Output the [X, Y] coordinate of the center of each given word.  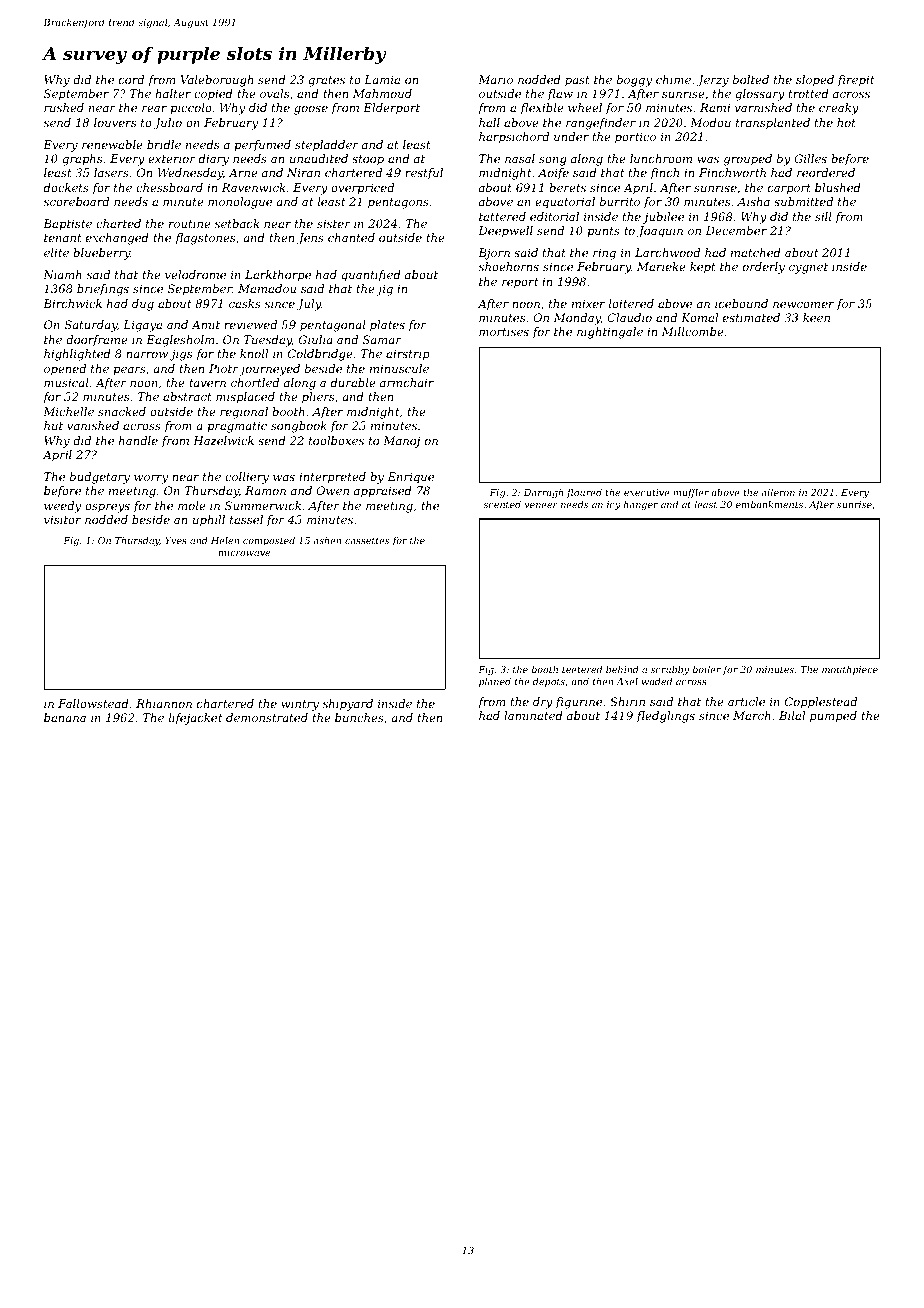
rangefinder [601, 124]
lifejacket [195, 719]
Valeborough [217, 81]
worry [151, 479]
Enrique [411, 478]
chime [673, 79]
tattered [502, 216]
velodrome [195, 274]
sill [823, 216]
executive [647, 492]
